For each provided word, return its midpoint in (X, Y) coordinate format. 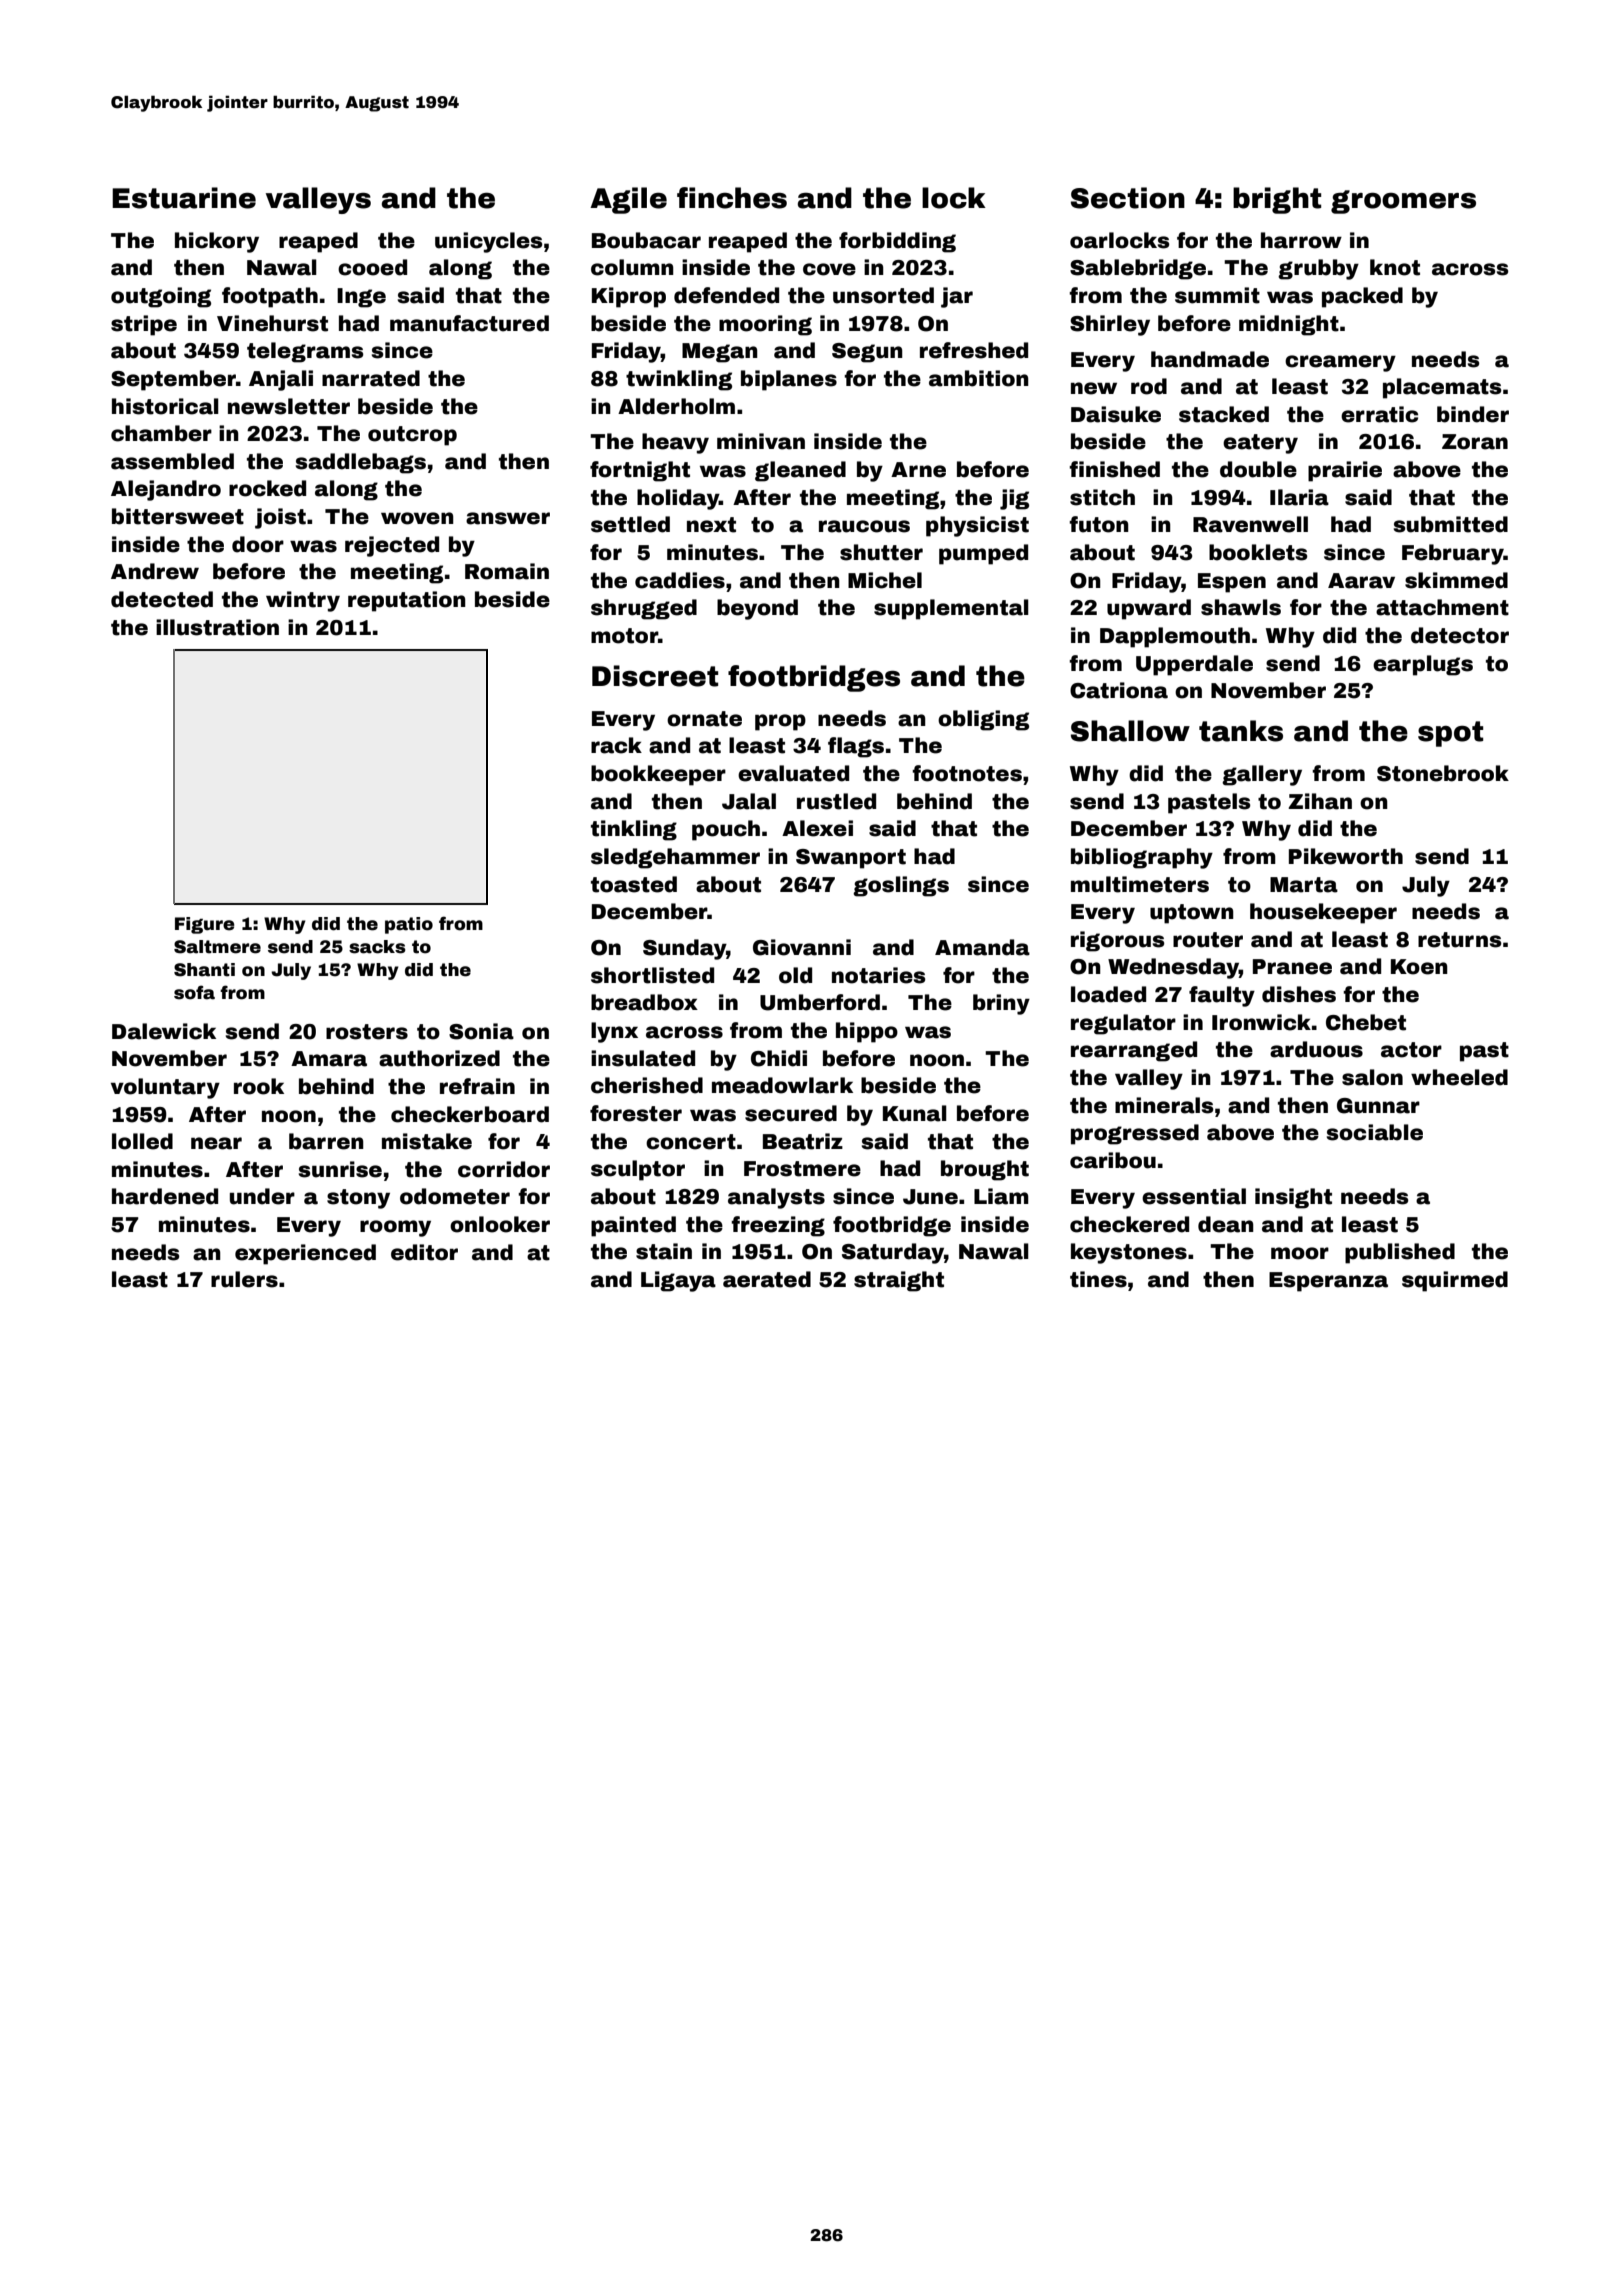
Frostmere (802, 1169)
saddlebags (361, 463)
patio (409, 925)
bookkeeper (658, 775)
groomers (1403, 202)
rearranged (1134, 1051)
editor (424, 1252)
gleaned (800, 471)
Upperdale (1194, 665)
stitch (1102, 497)
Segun (867, 353)
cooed (372, 267)
